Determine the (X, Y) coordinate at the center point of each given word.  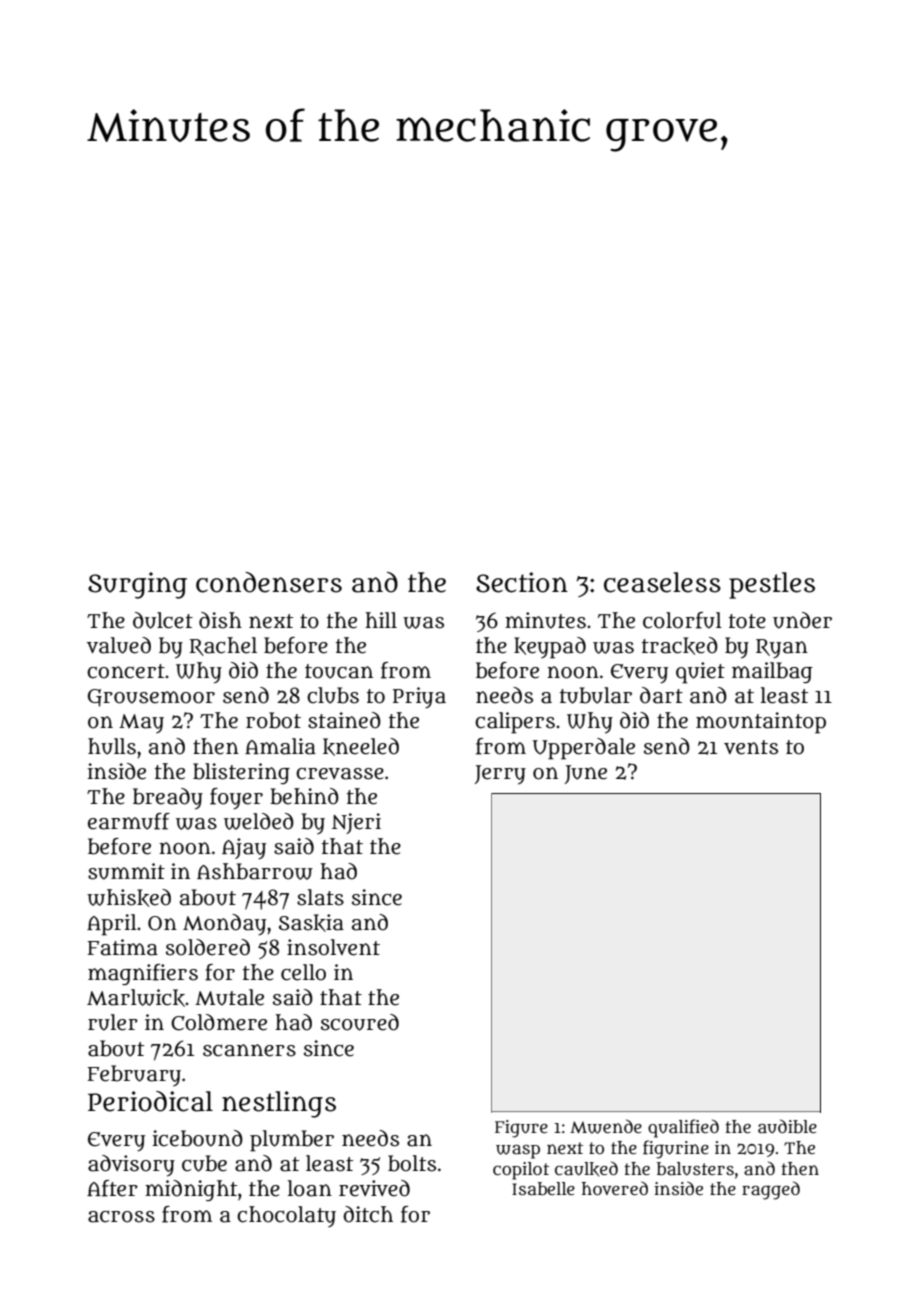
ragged (771, 1190)
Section (522, 582)
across (121, 1217)
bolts (412, 1163)
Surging (137, 585)
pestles (772, 585)
